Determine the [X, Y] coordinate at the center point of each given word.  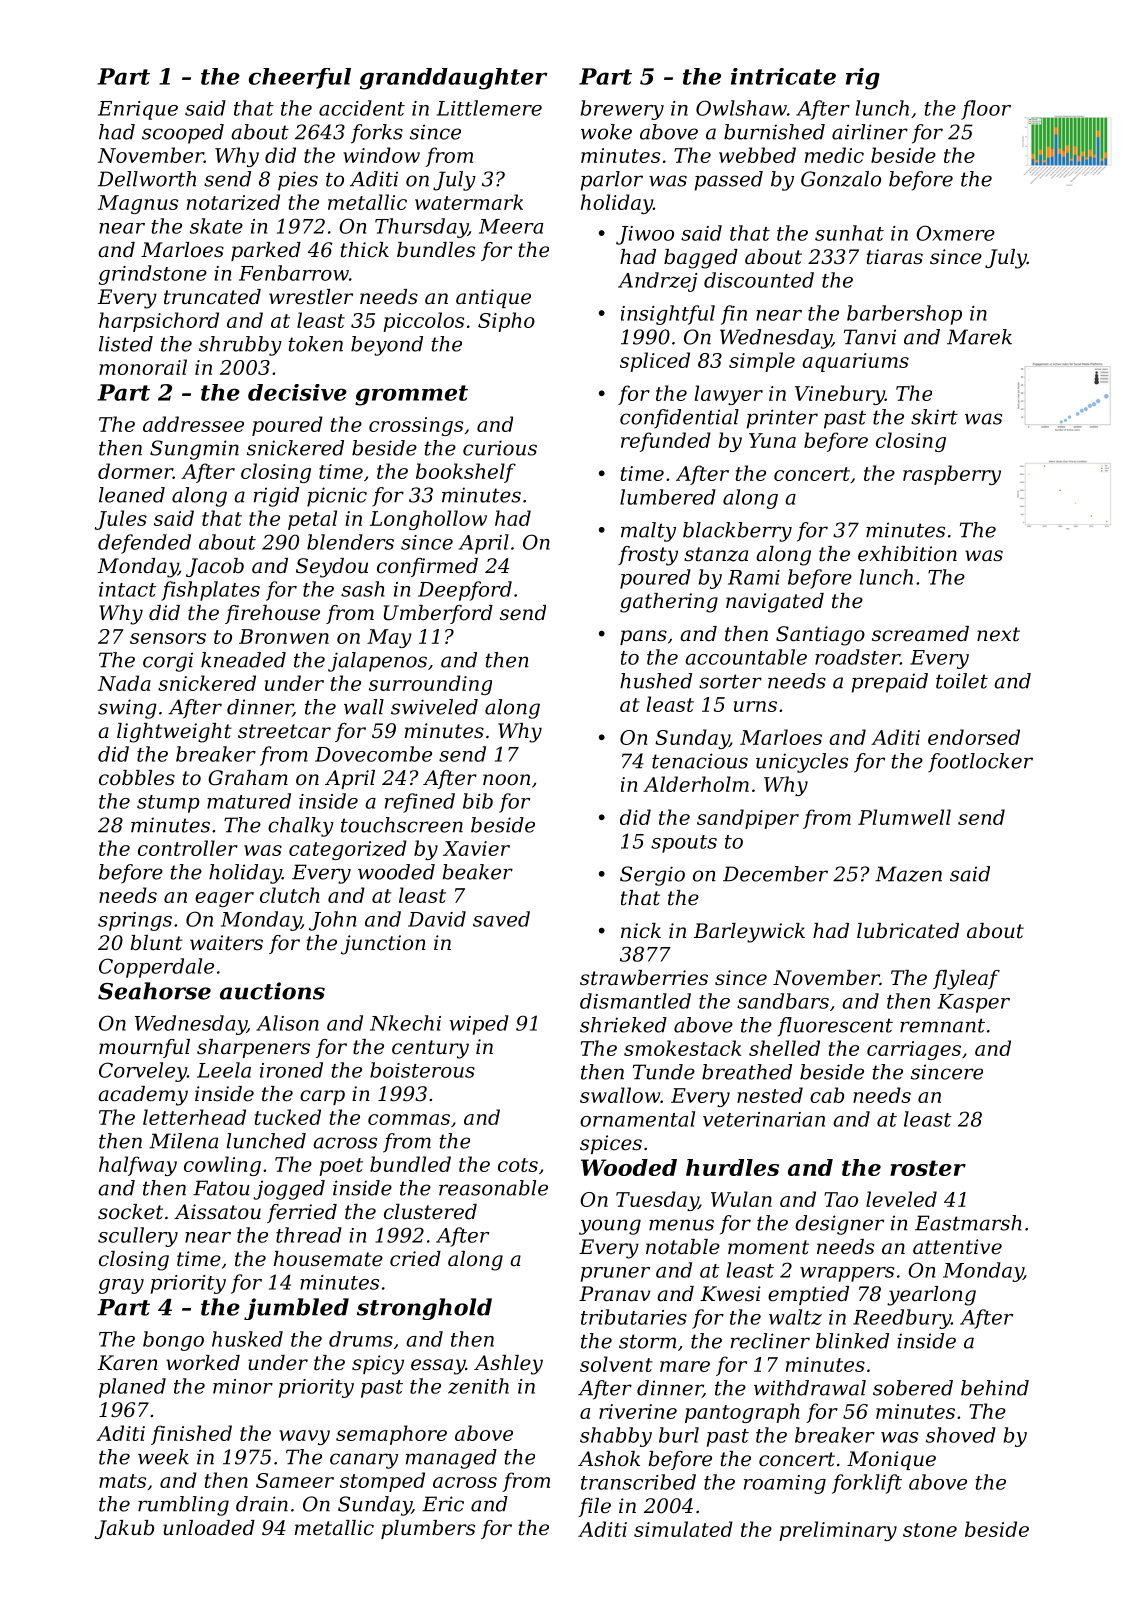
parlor [612, 181]
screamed [920, 634]
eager [224, 899]
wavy [304, 1437]
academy [143, 1096]
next [998, 634]
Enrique [138, 110]
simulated [683, 1529]
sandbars [783, 1001]
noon [506, 780]
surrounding [430, 685]
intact [127, 589]
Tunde [664, 1072]
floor [986, 110]
